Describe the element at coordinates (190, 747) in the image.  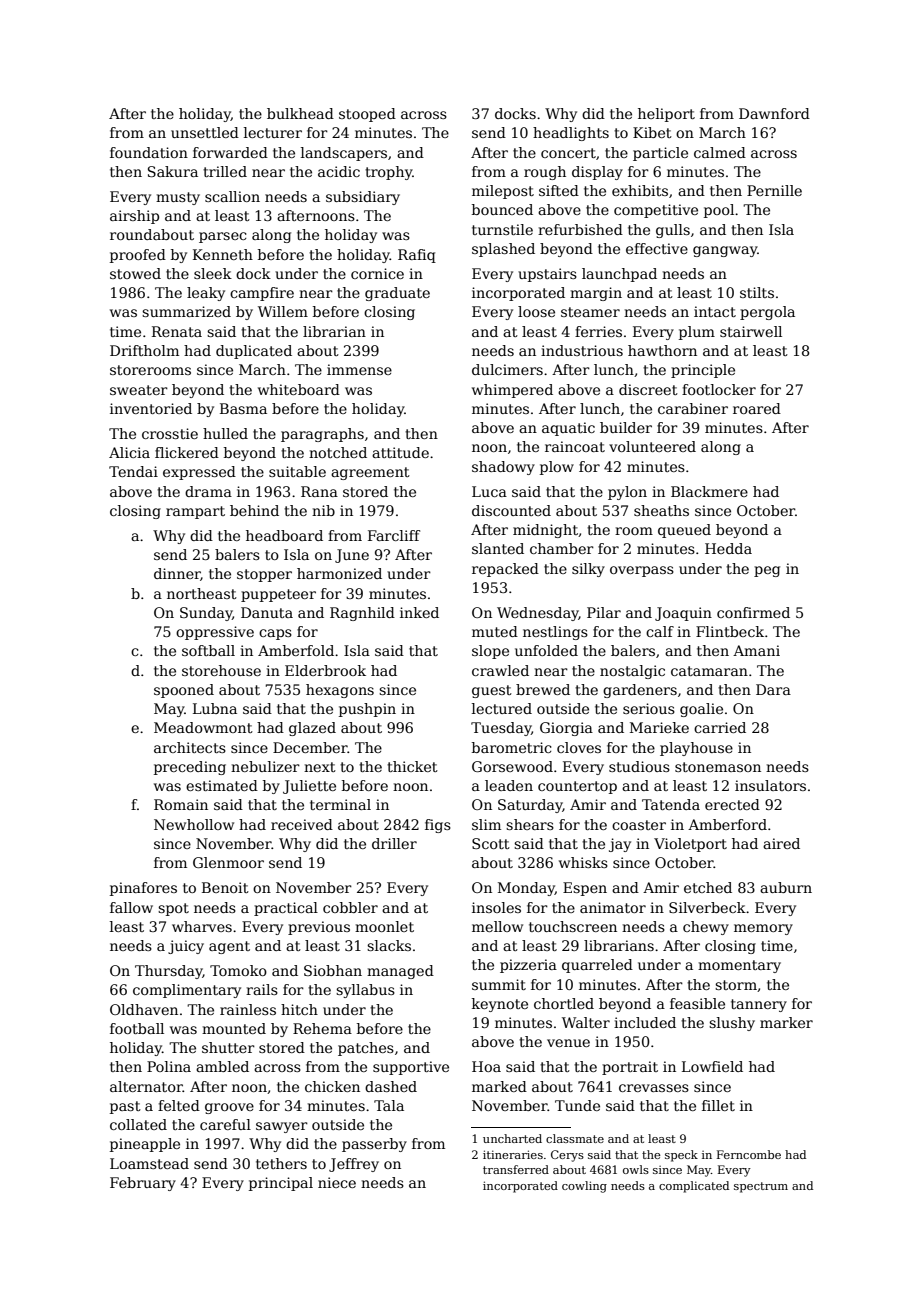
I see `architects` at that location.
